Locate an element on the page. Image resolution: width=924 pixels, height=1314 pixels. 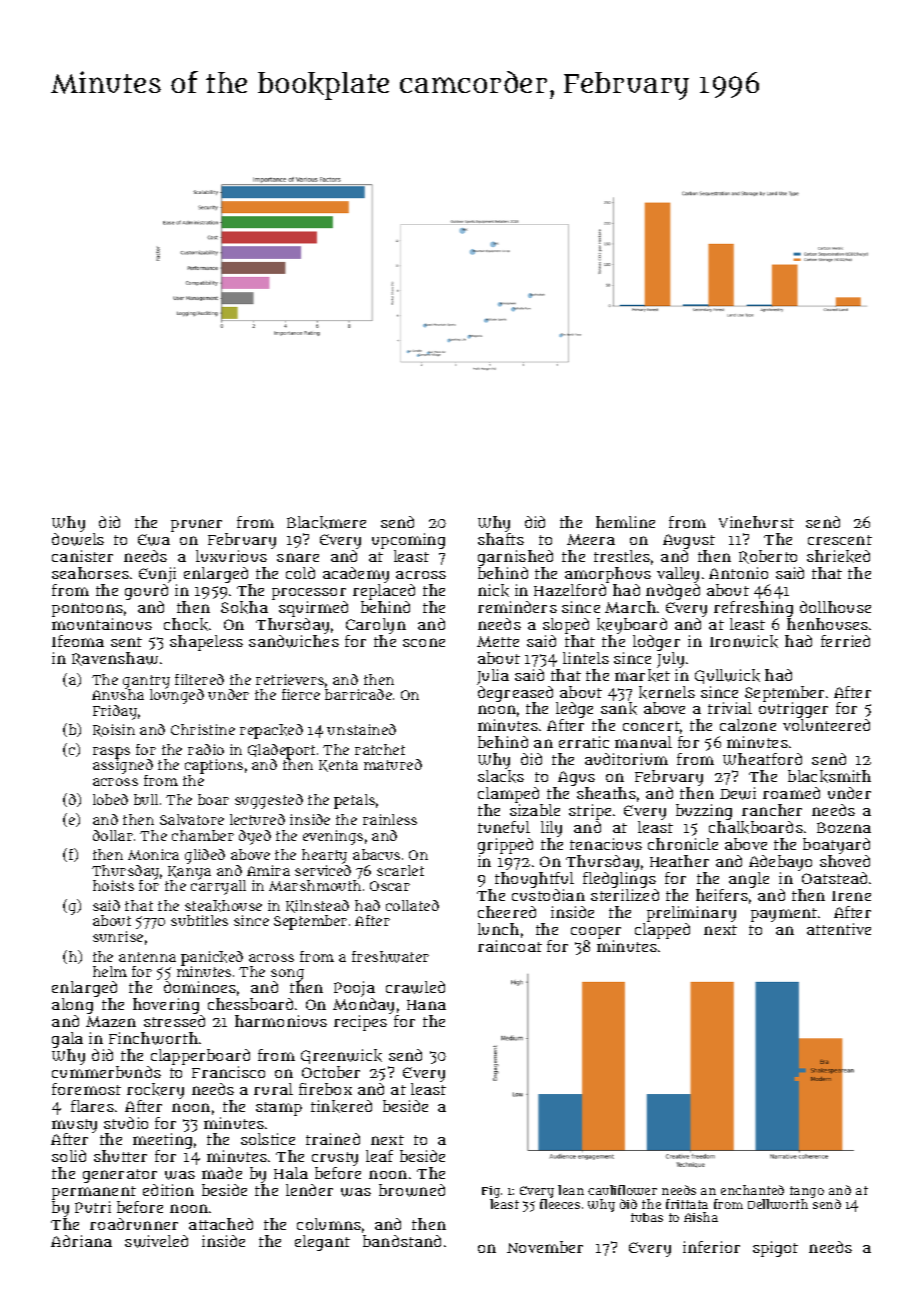
tango is located at coordinates (807, 1192).
